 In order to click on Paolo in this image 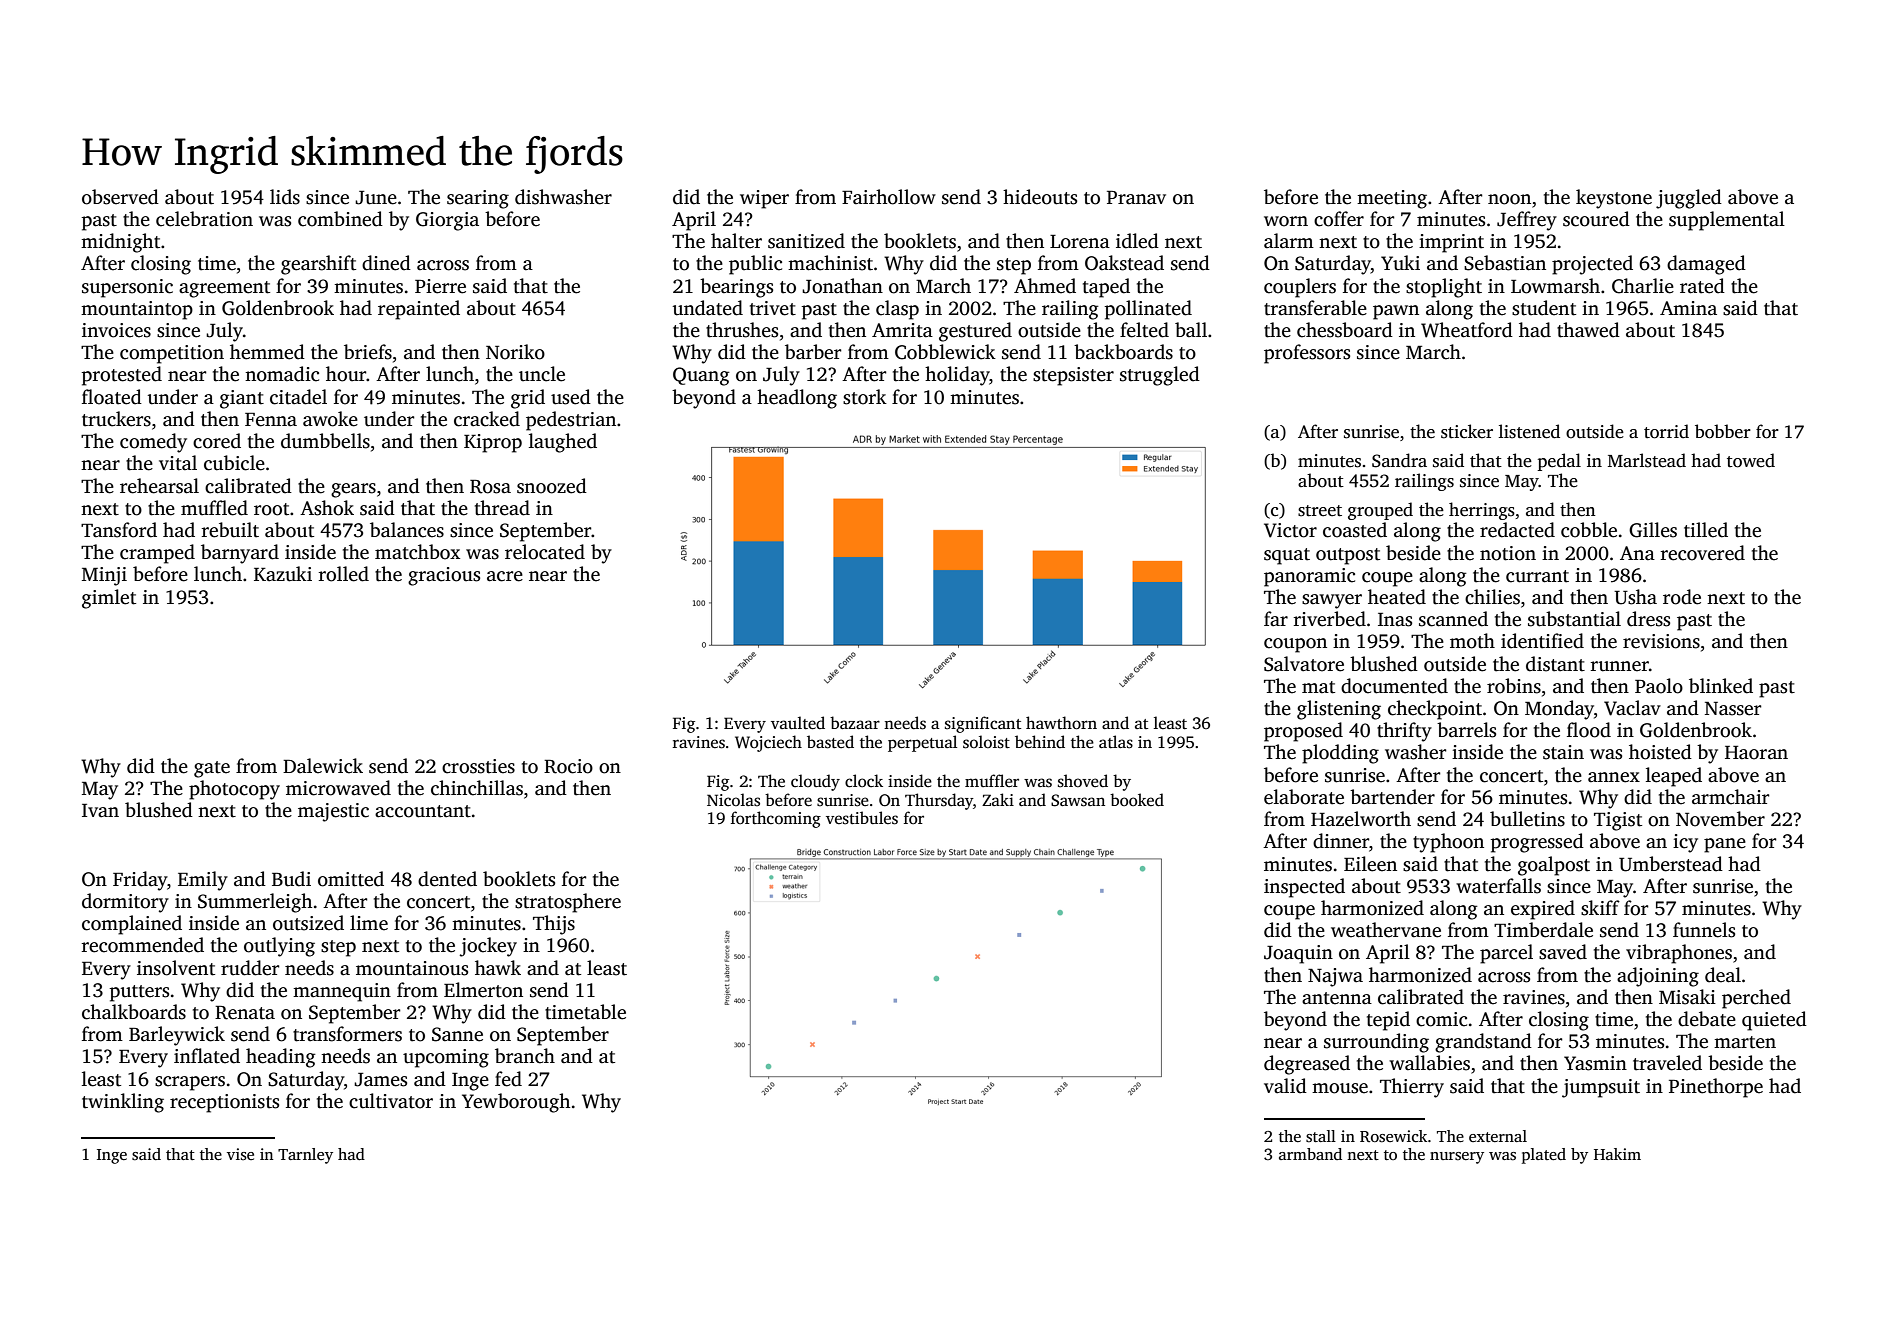, I will do `click(1659, 686)`.
